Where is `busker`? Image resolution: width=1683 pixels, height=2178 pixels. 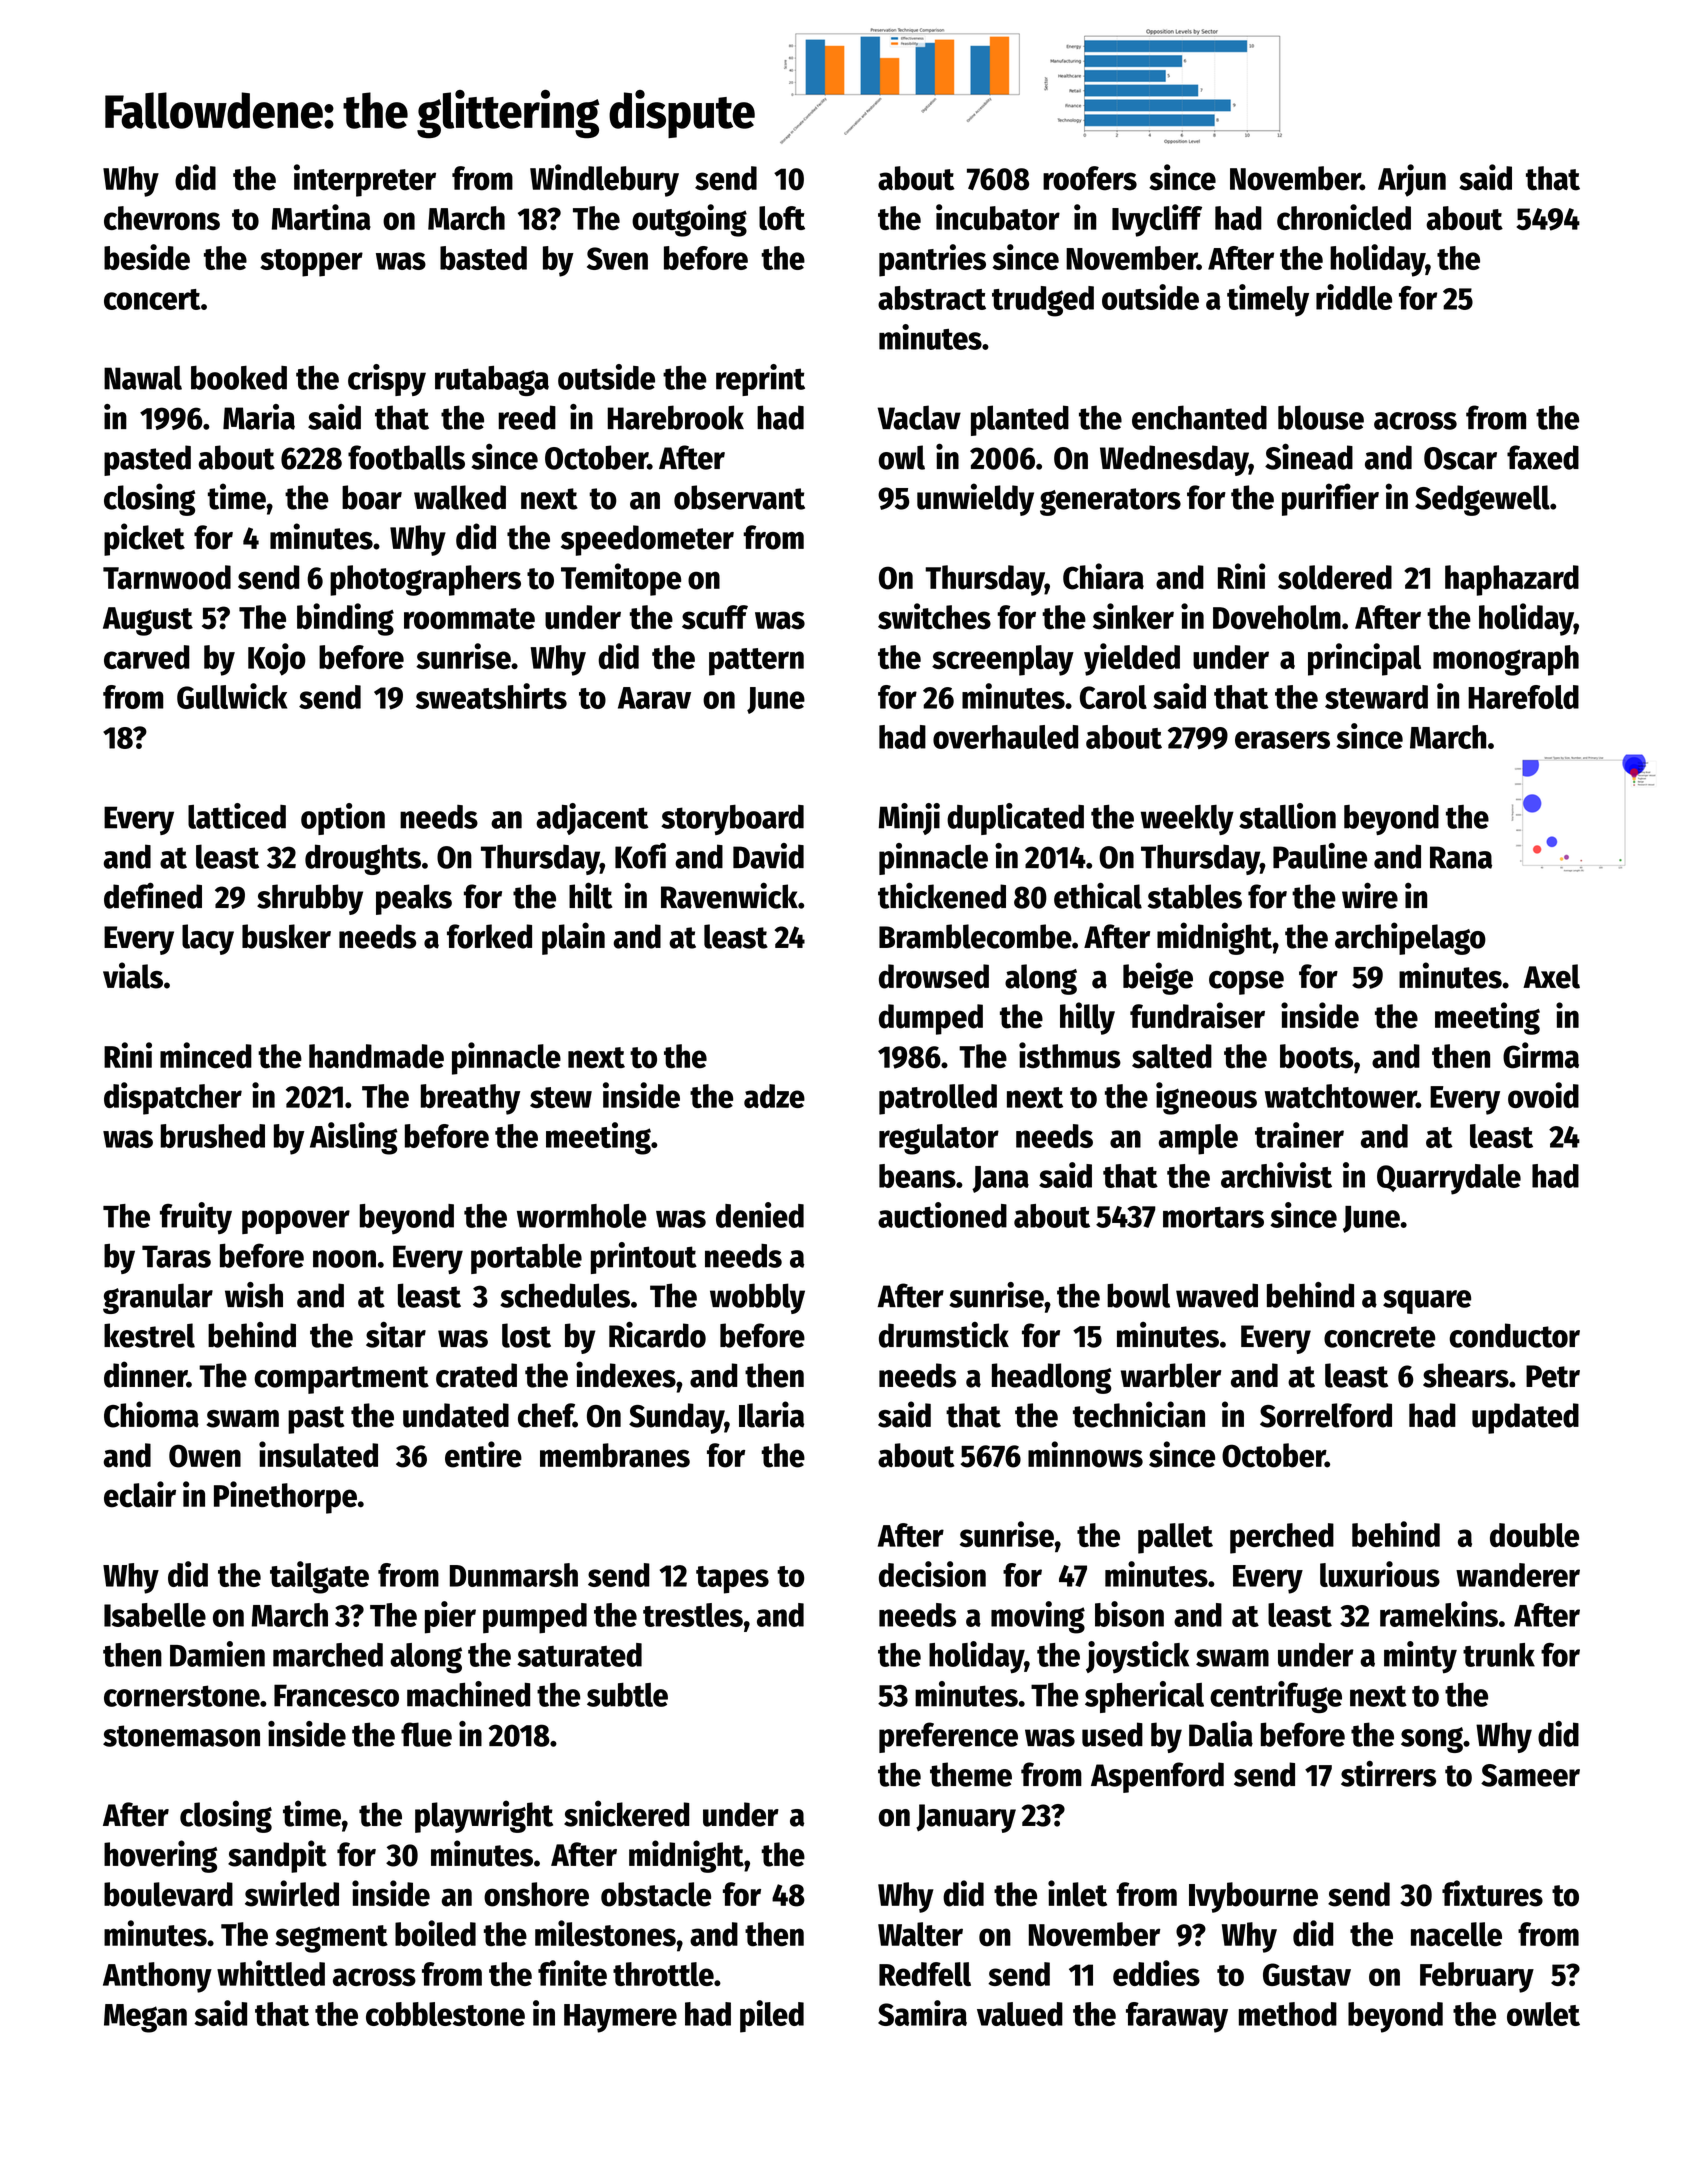
busker is located at coordinates (286, 936).
